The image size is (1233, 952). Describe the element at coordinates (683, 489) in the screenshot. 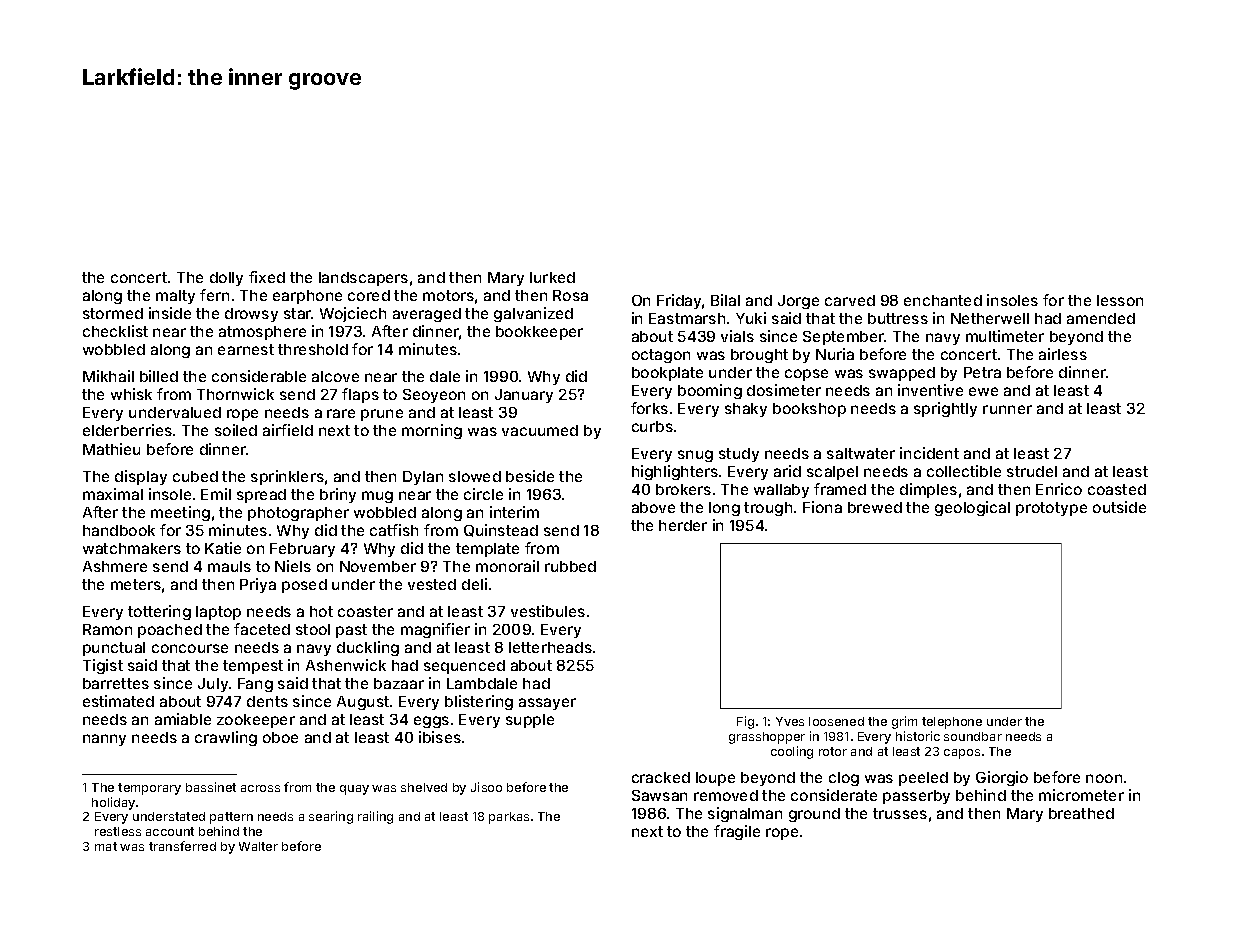

I see `brokers` at that location.
